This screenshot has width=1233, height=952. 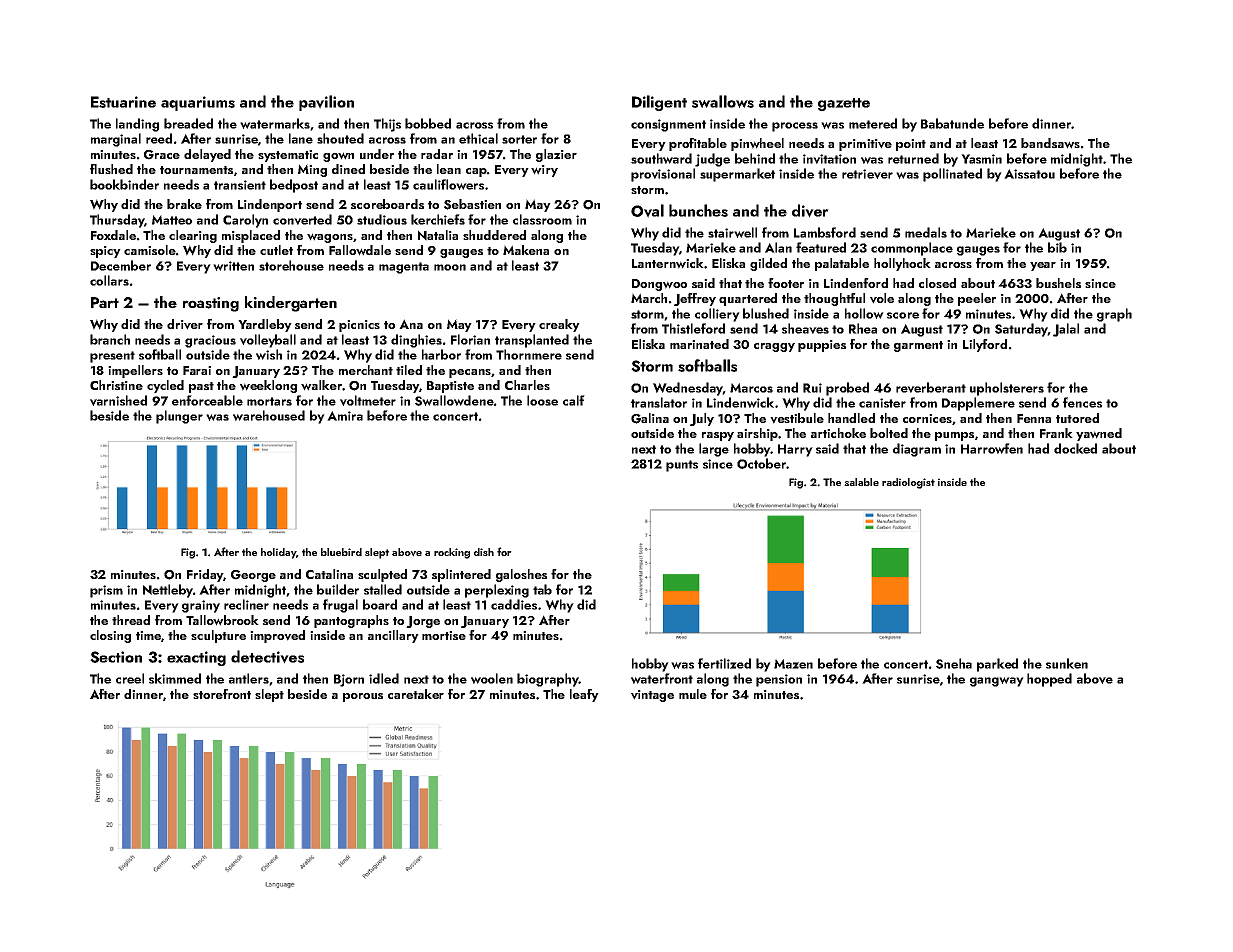 What do you see at coordinates (698, 210) in the screenshot?
I see `bunches` at bounding box center [698, 210].
